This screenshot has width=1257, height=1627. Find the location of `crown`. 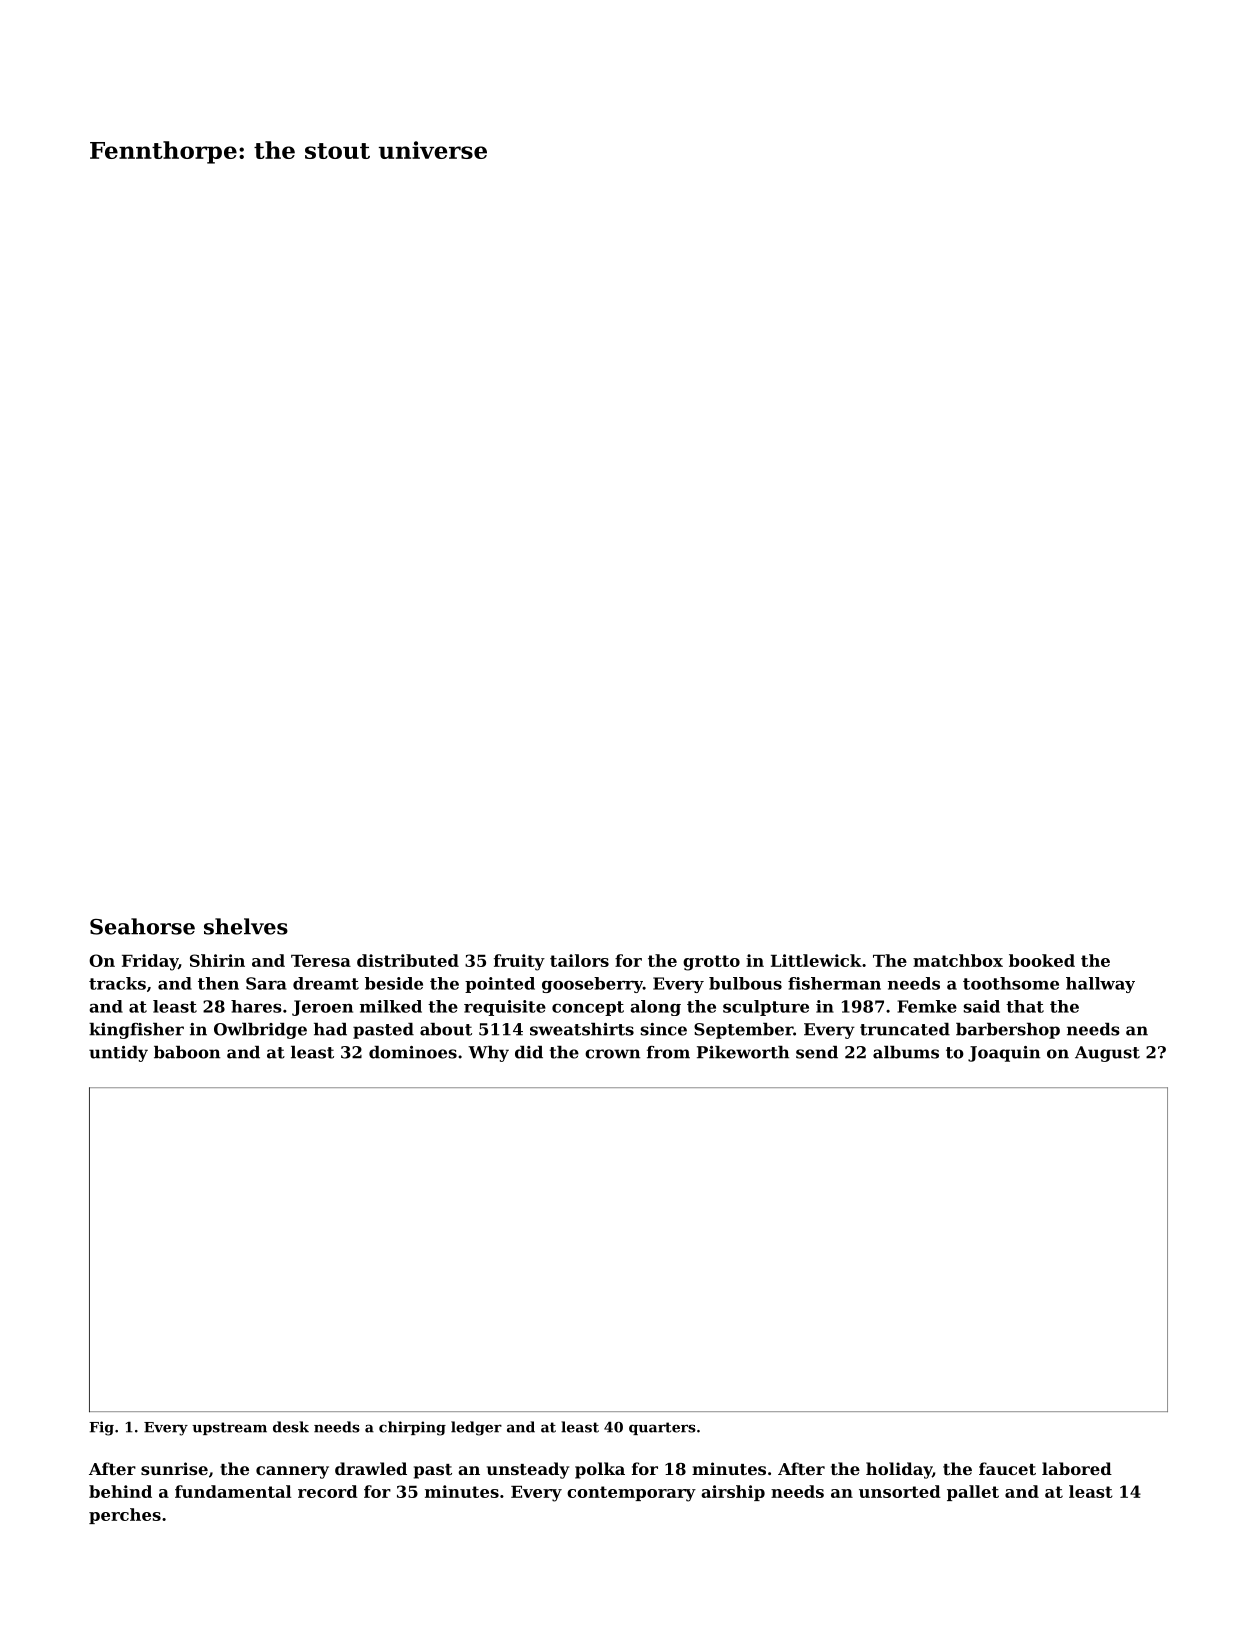

crown is located at coordinates (612, 1054).
